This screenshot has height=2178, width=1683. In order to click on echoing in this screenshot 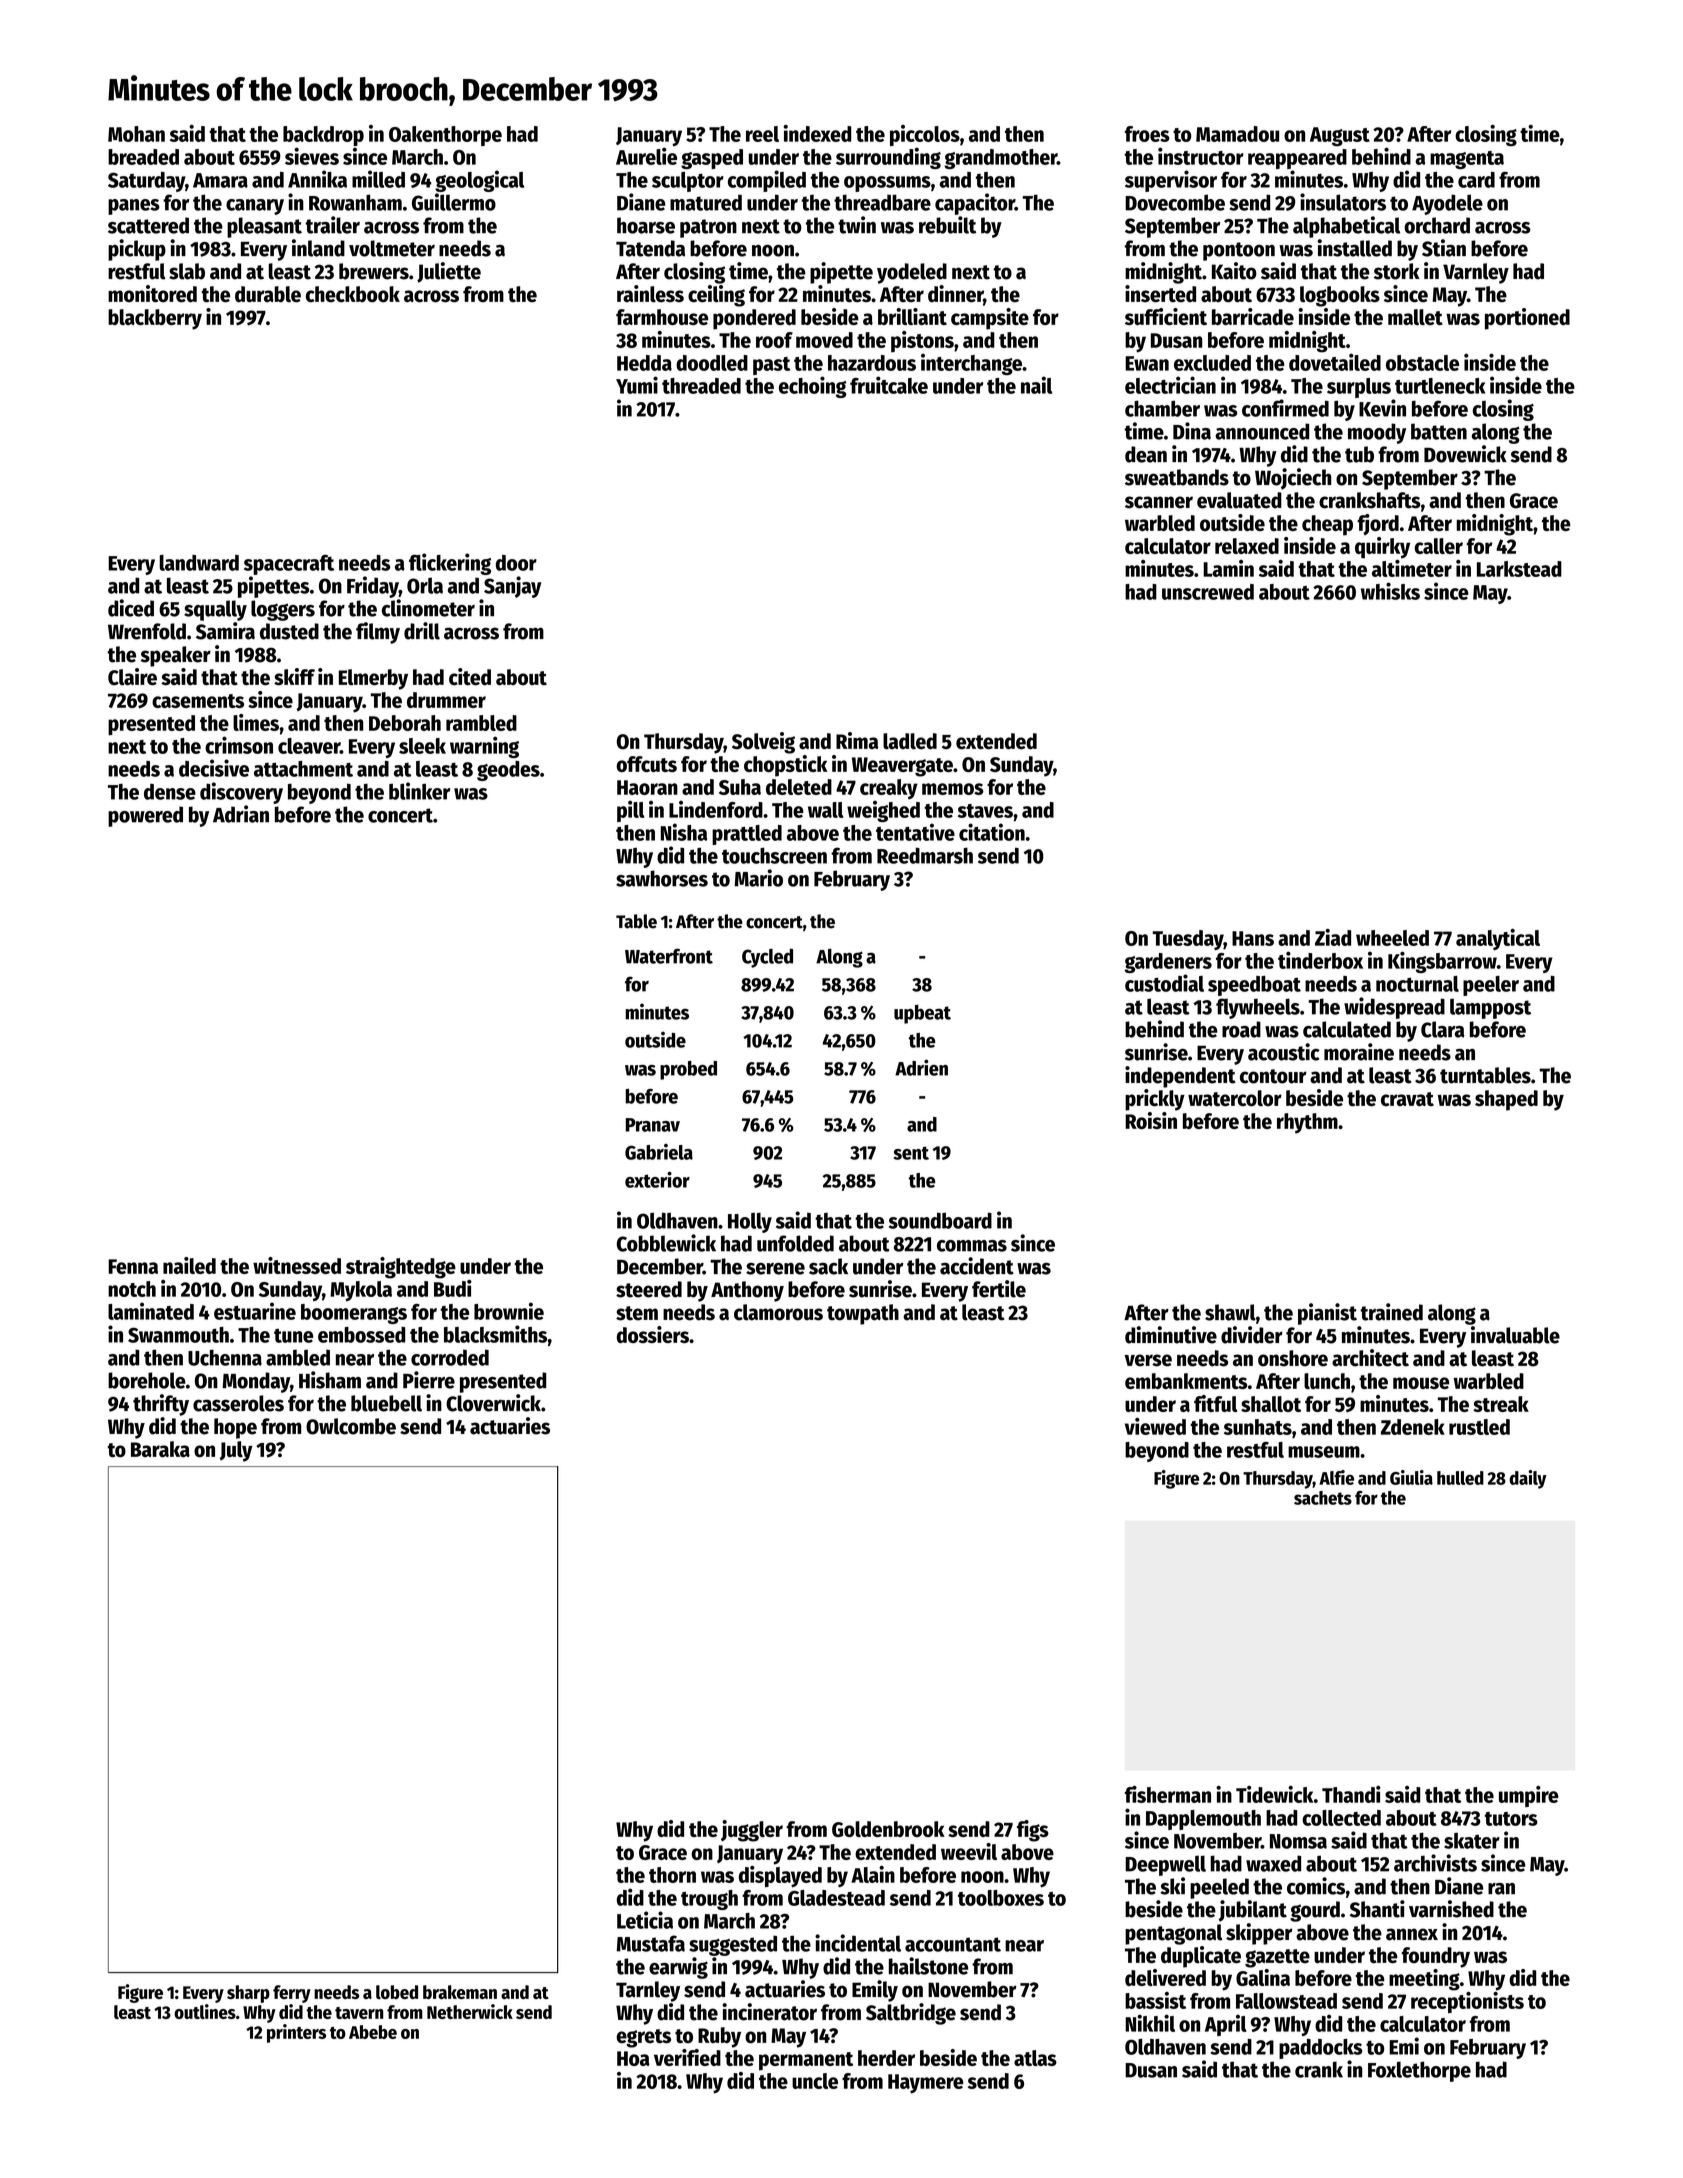, I will do `click(812, 387)`.
